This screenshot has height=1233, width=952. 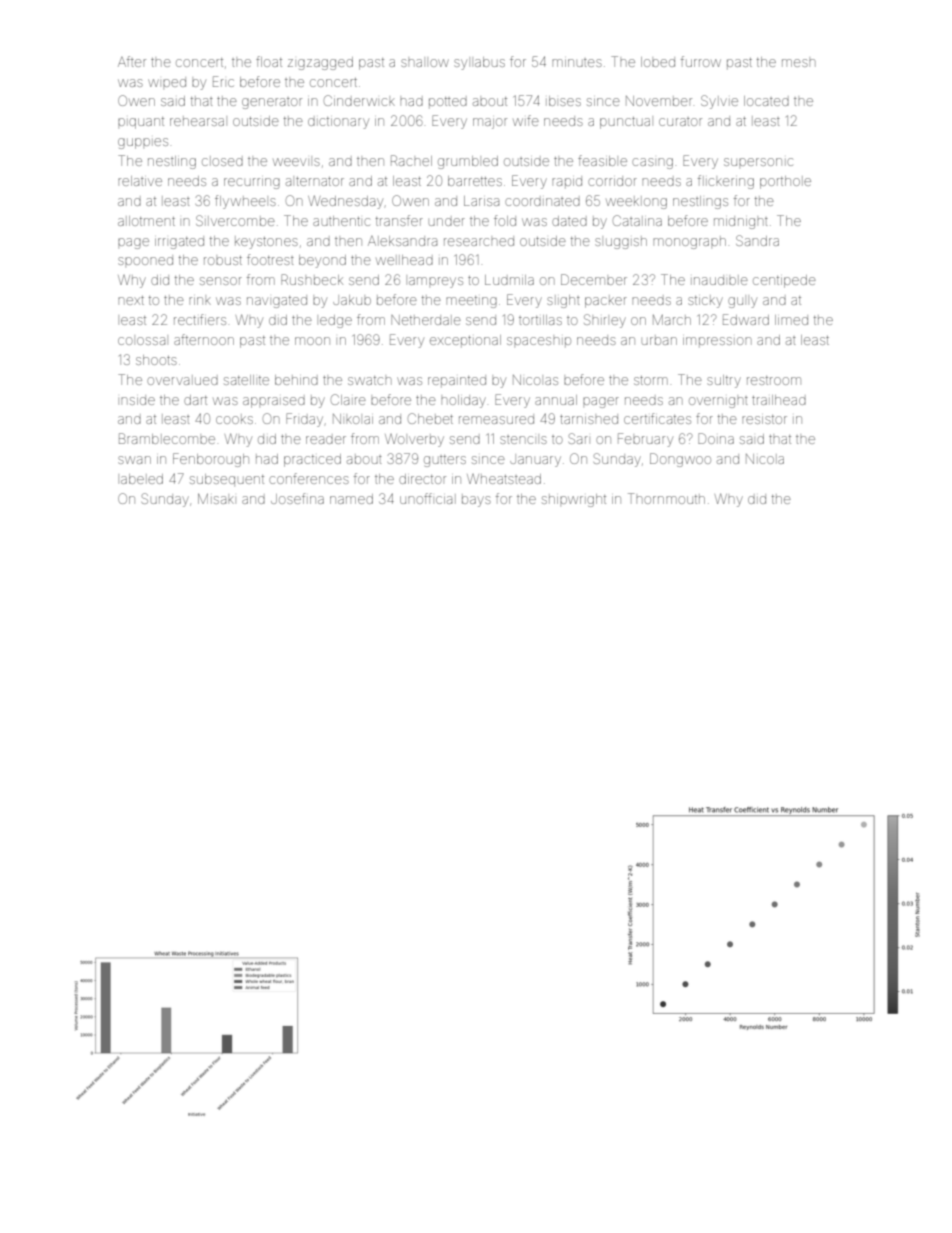 What do you see at coordinates (297, 498) in the screenshot?
I see `Josefina` at bounding box center [297, 498].
